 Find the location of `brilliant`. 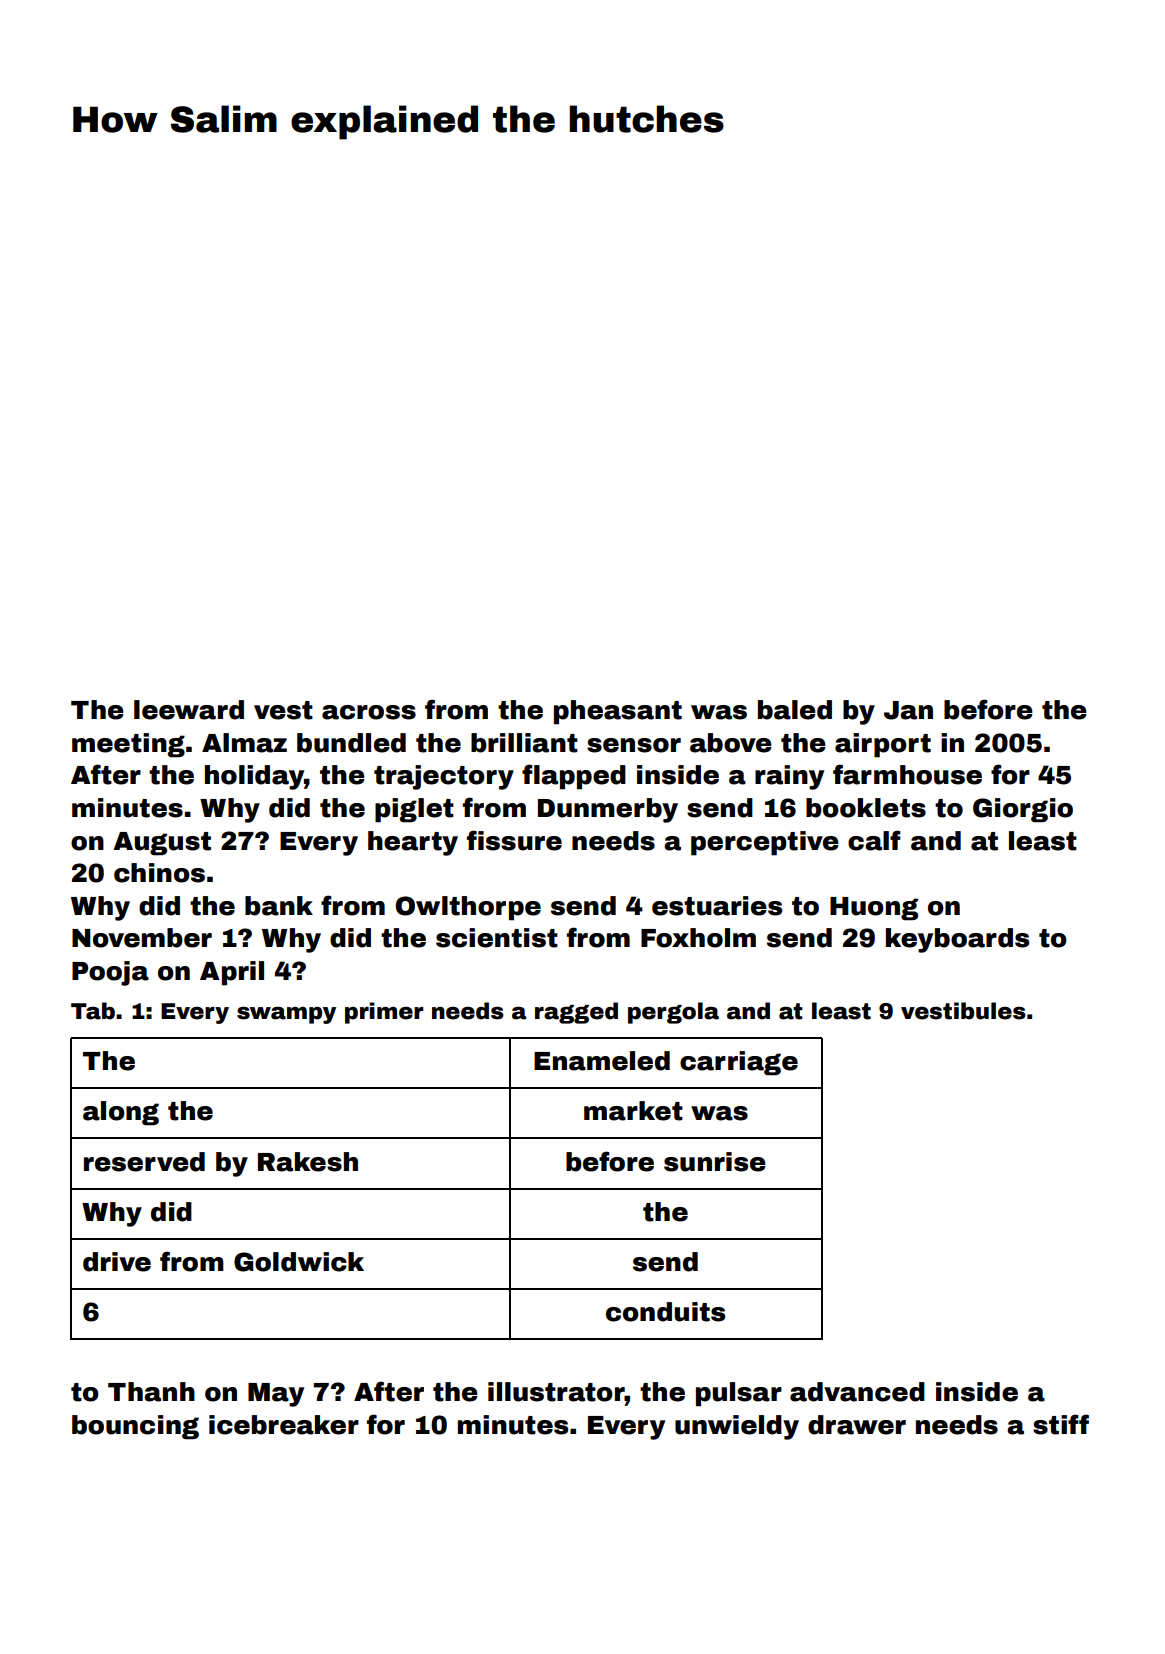

brilliant is located at coordinates (524, 743).
